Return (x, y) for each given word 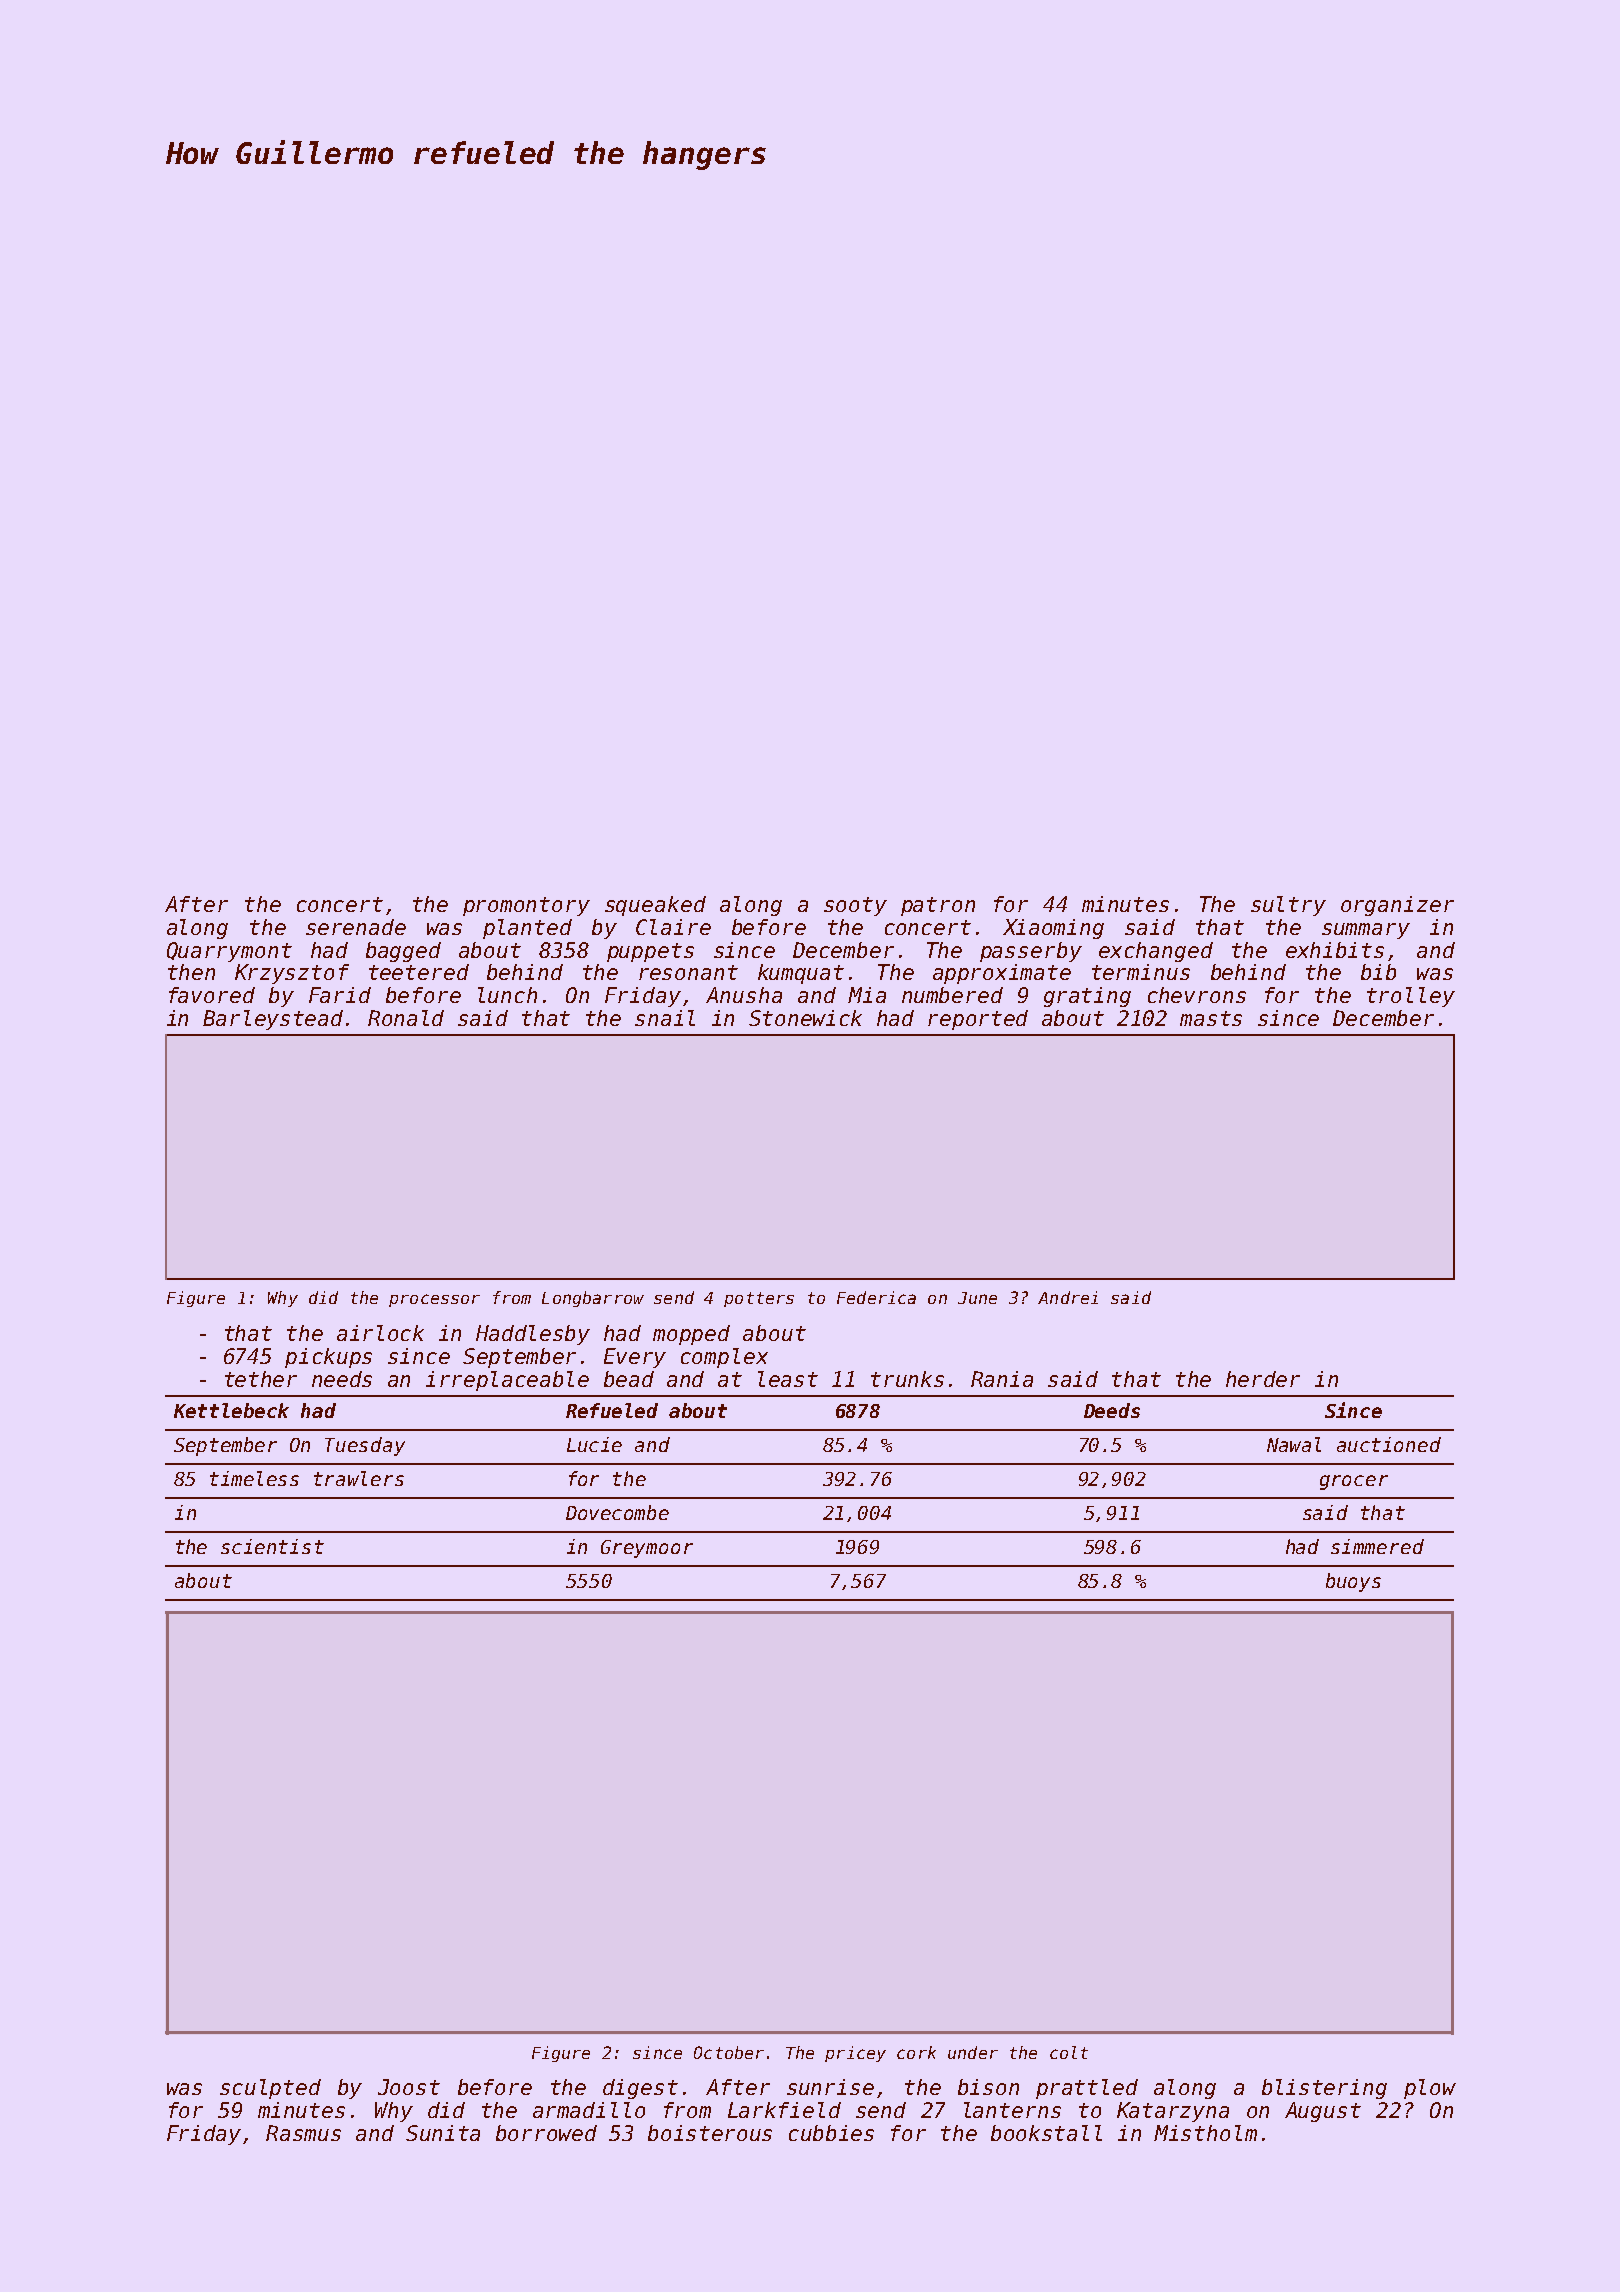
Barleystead (273, 1020)
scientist (272, 1546)
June (977, 1298)
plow (1430, 2089)
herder (1263, 1379)
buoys (1353, 1582)
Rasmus (303, 2133)
